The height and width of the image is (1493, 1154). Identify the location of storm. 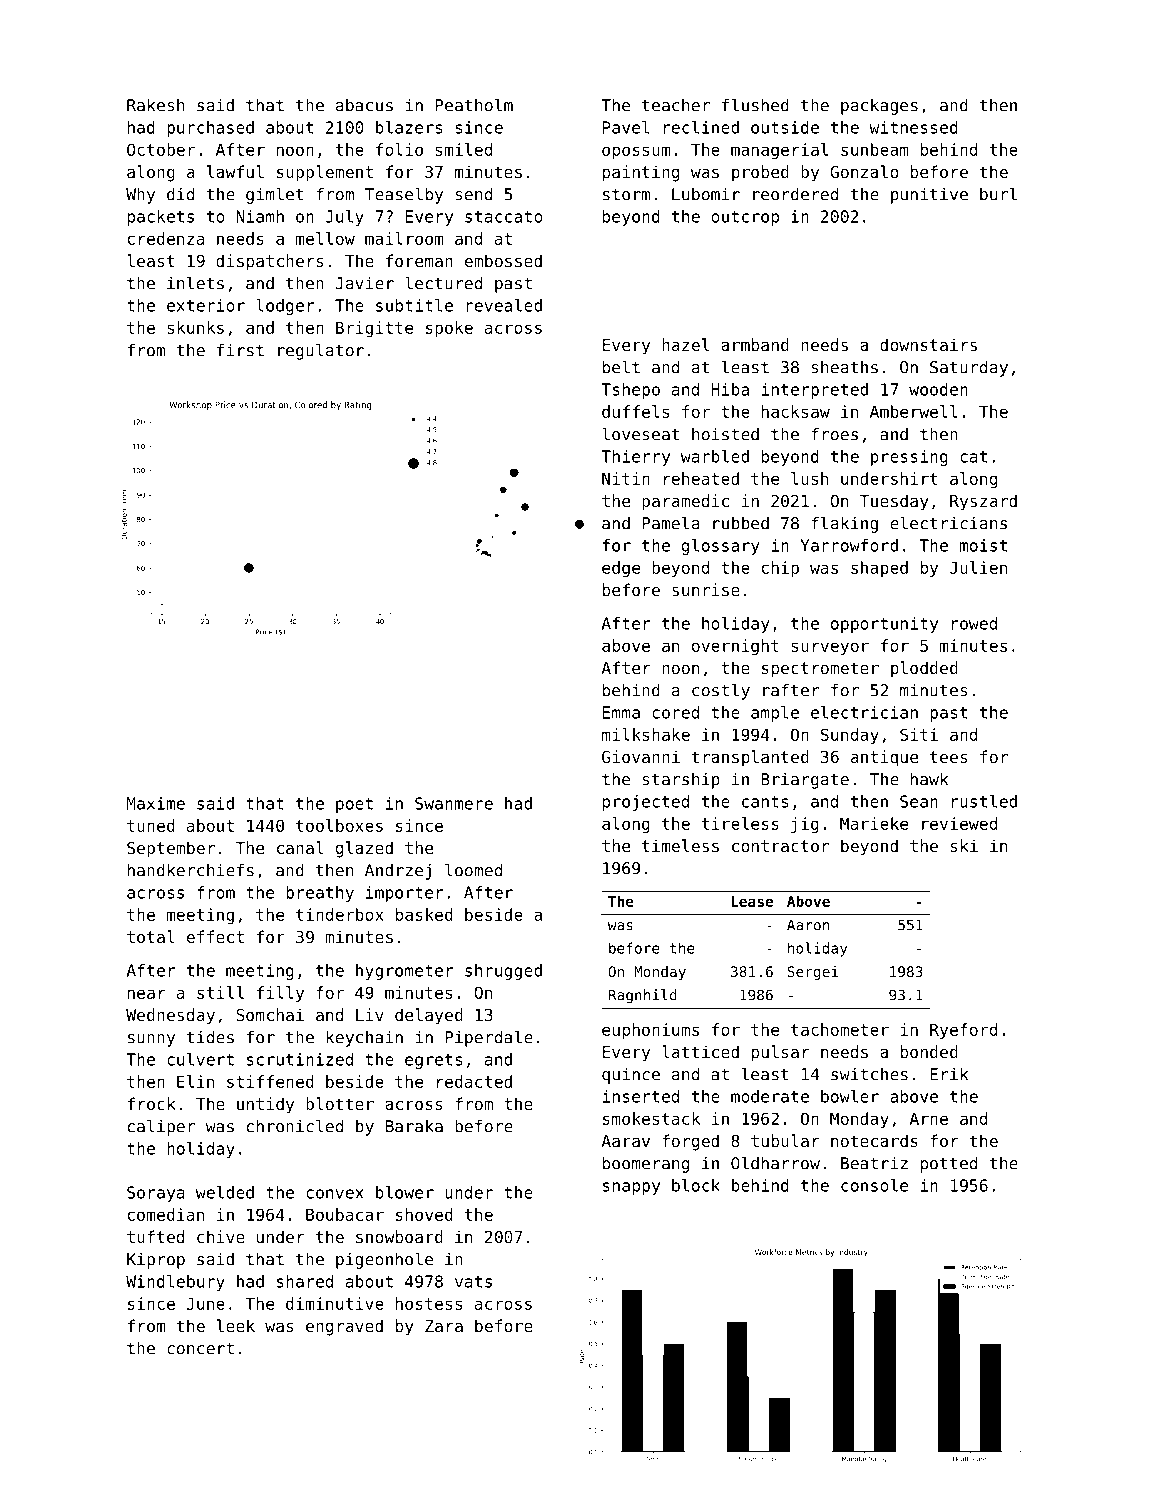
(626, 194).
